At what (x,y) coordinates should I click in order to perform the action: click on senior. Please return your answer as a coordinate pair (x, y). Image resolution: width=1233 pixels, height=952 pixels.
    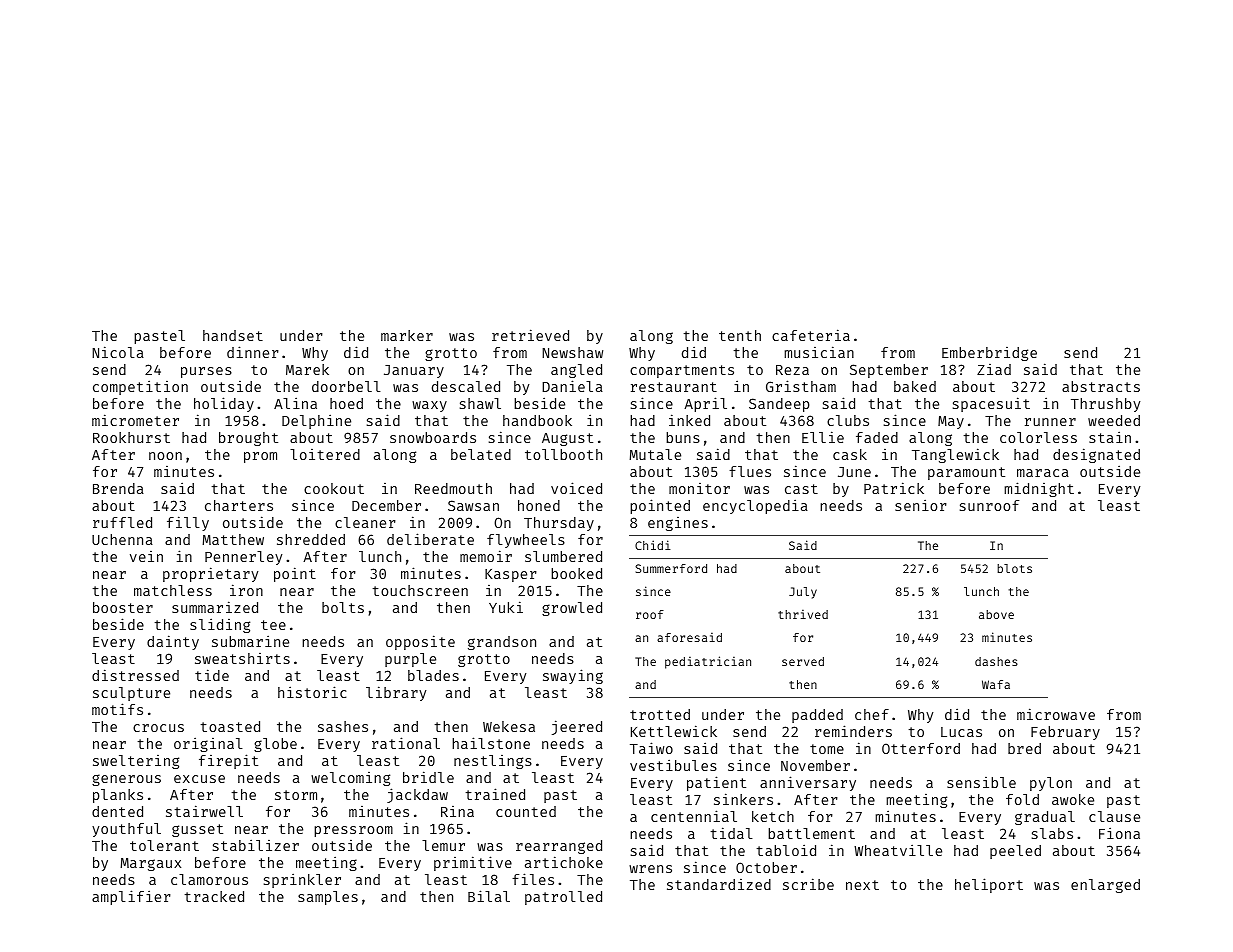
    Looking at the image, I should click on (921, 505).
